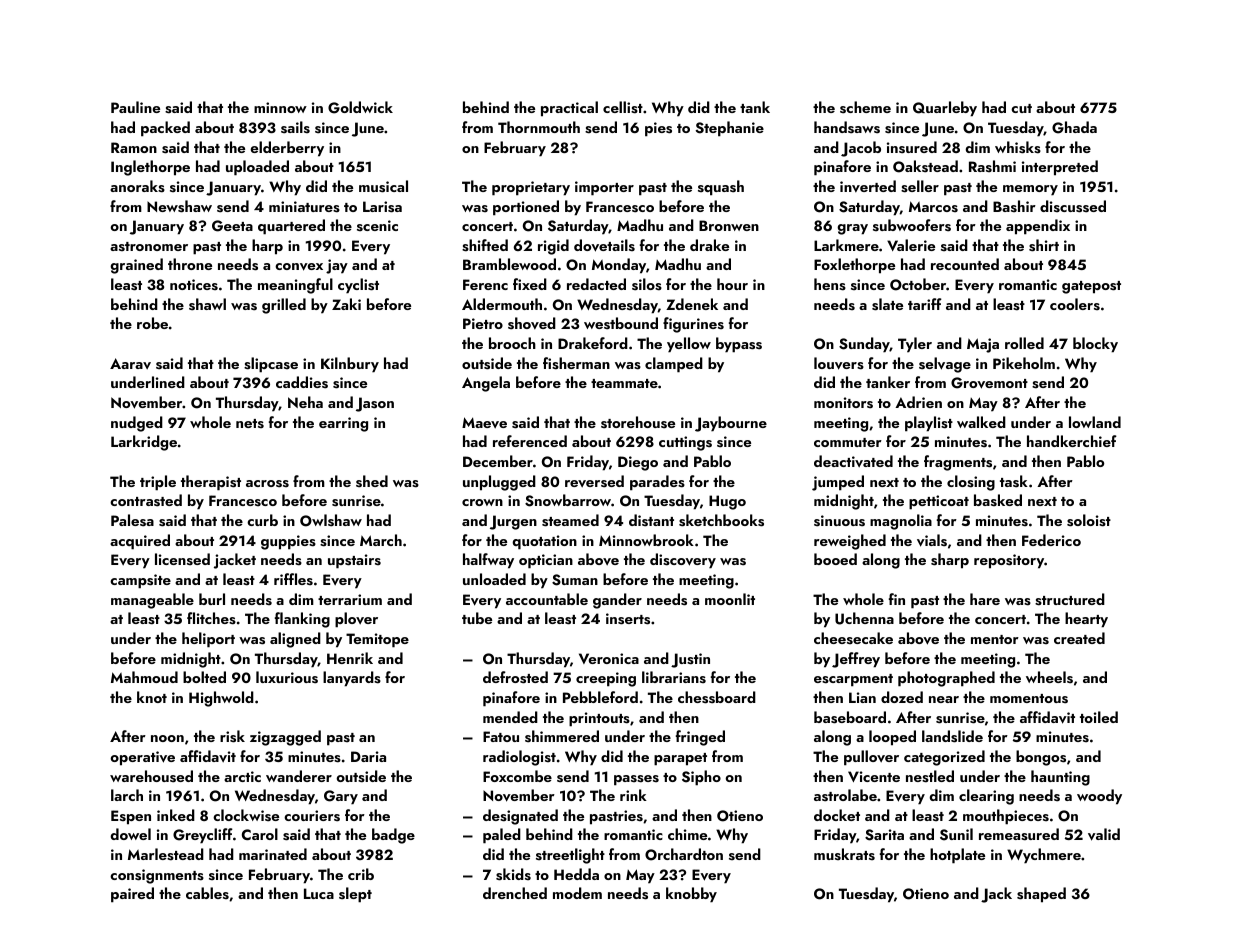 Image resolution: width=1233 pixels, height=952 pixels. Describe the element at coordinates (865, 107) in the screenshot. I see `scheme` at that location.
